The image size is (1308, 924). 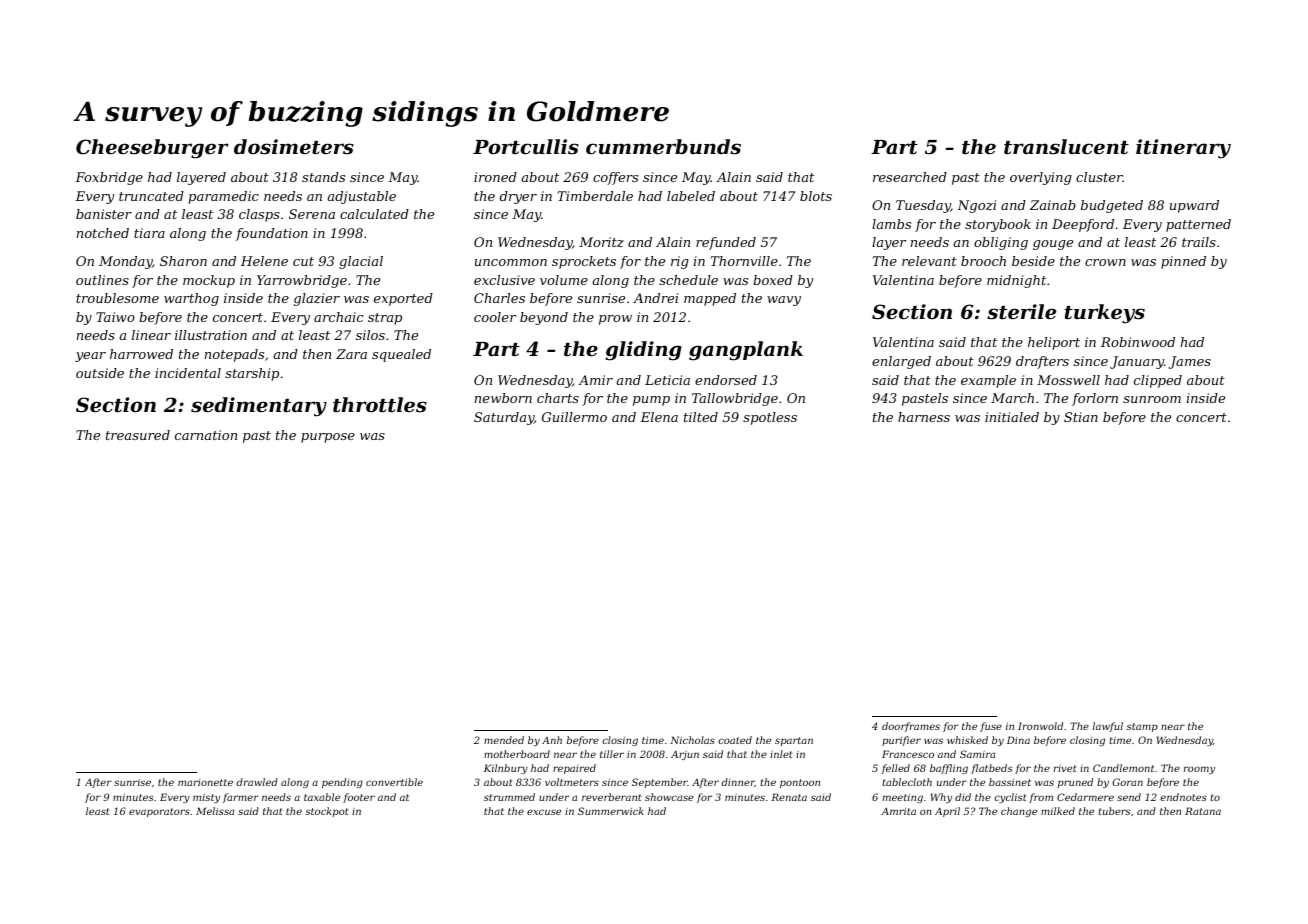 What do you see at coordinates (552, 740) in the document?
I see `Anh` at bounding box center [552, 740].
